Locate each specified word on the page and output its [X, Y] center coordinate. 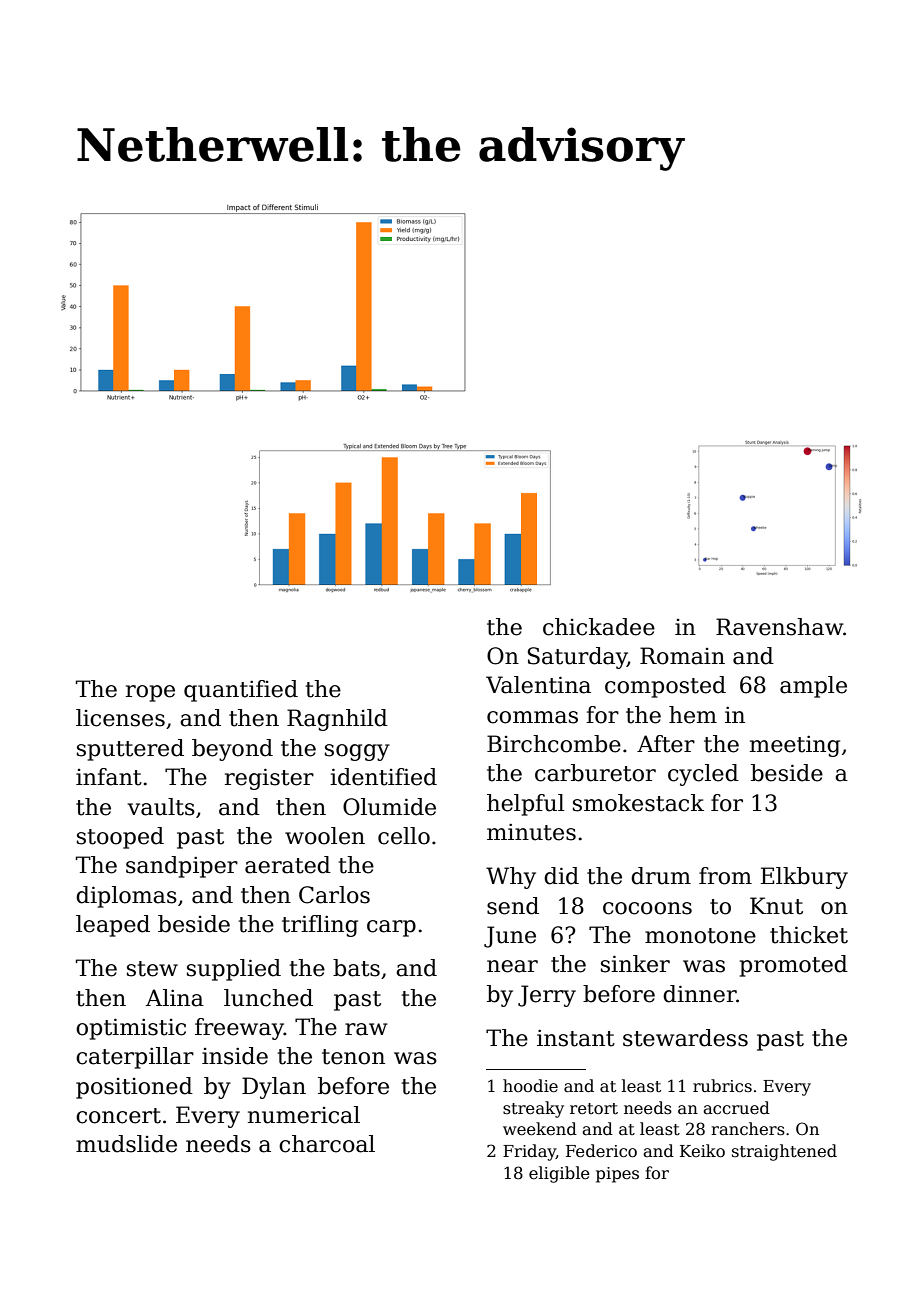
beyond [232, 750]
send [513, 906]
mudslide [126, 1144]
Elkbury [804, 878]
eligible [559, 1174]
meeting [795, 746]
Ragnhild [337, 720]
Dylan [274, 1088]
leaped [113, 926]
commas [532, 717]
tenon [353, 1057]
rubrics [722, 1086]
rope [150, 693]
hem [693, 715]
